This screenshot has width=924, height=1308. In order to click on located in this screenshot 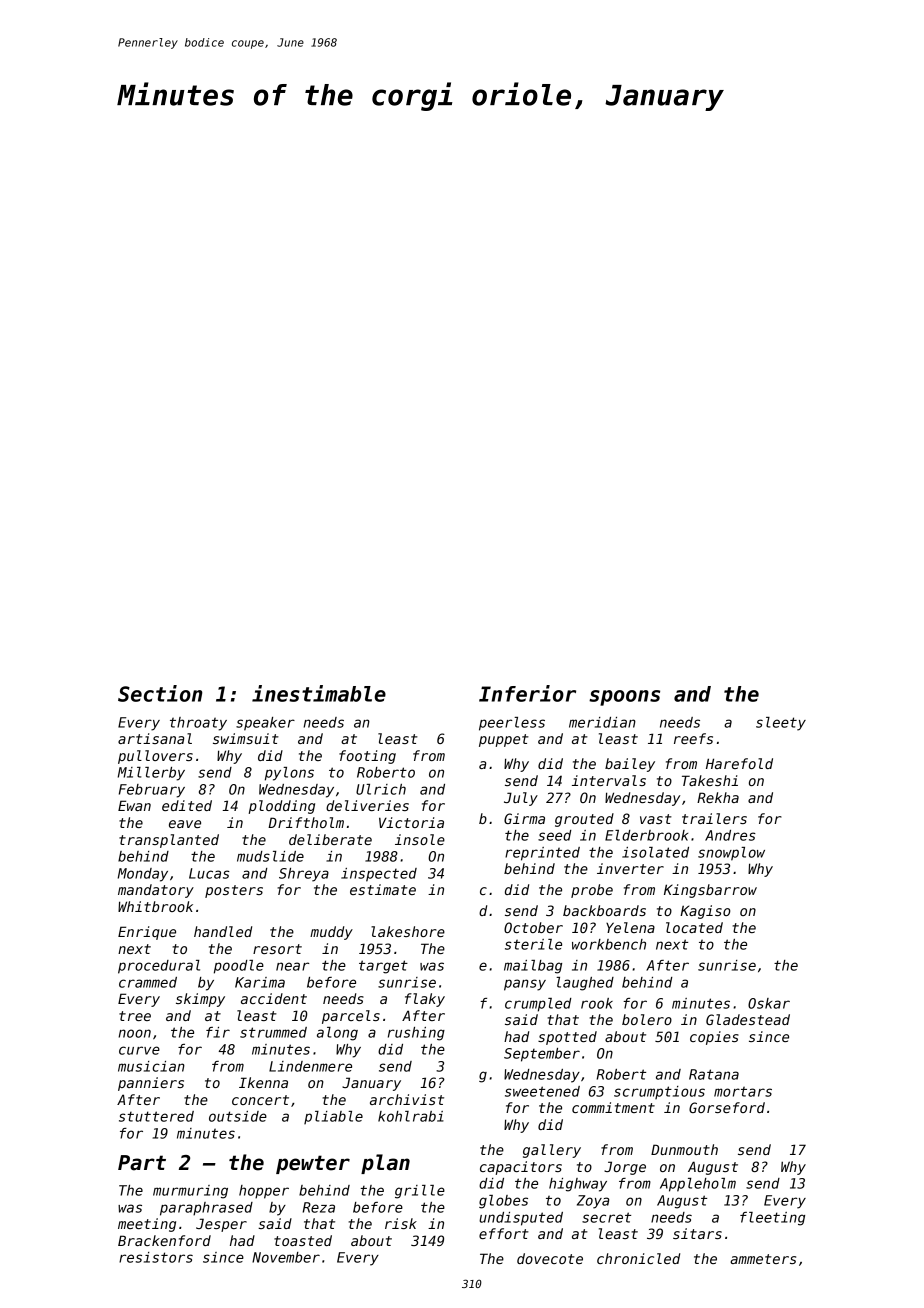, I will do `click(694, 927)`.
